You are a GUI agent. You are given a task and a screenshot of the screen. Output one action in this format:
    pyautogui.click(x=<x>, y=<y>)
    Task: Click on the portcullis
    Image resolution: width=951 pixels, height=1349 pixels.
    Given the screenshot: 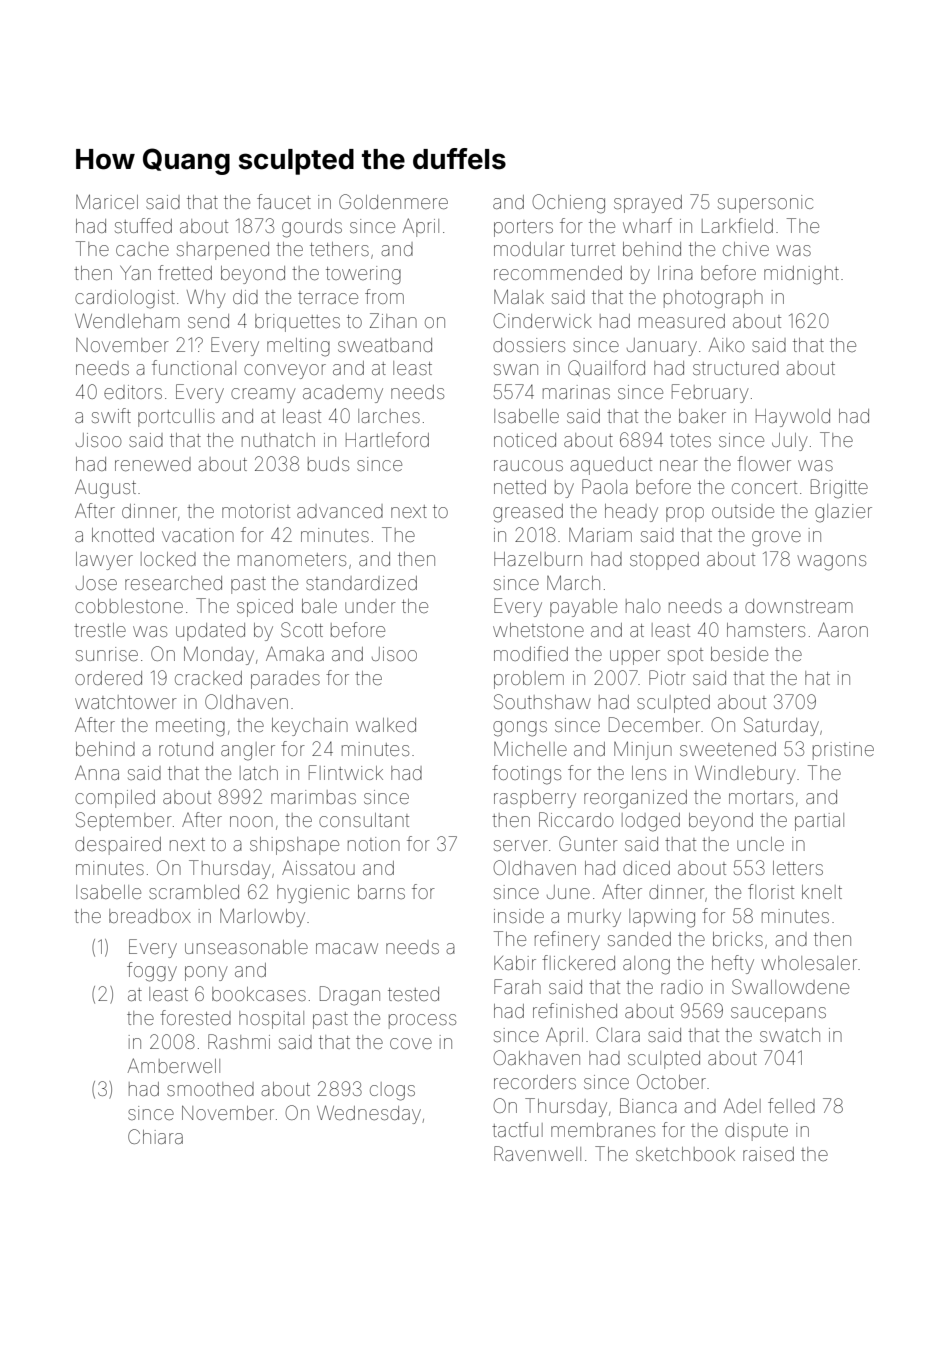 What is the action you would take?
    pyautogui.click(x=176, y=418)
